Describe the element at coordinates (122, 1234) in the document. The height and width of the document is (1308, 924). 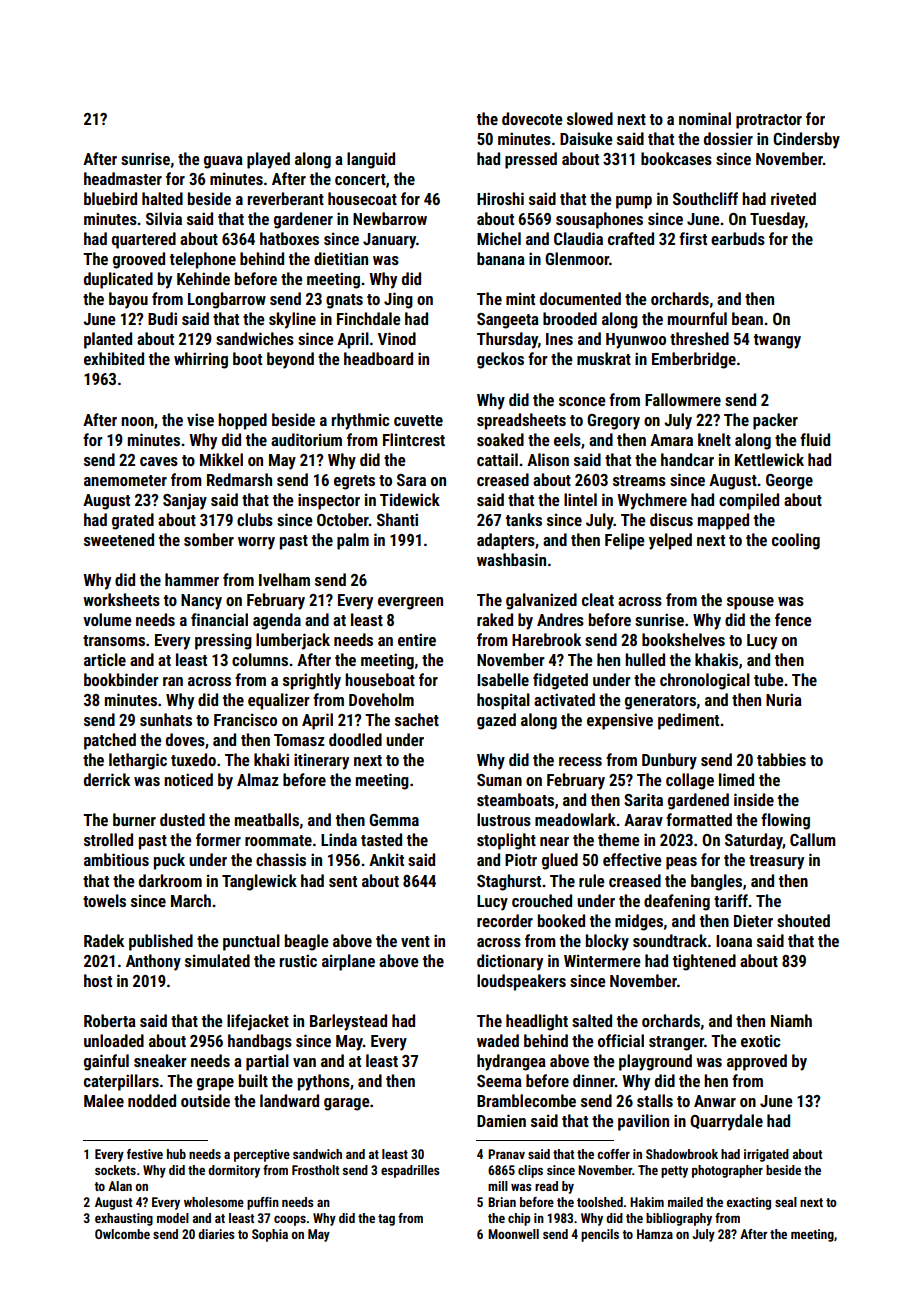
I see `Owlcombe` at that location.
